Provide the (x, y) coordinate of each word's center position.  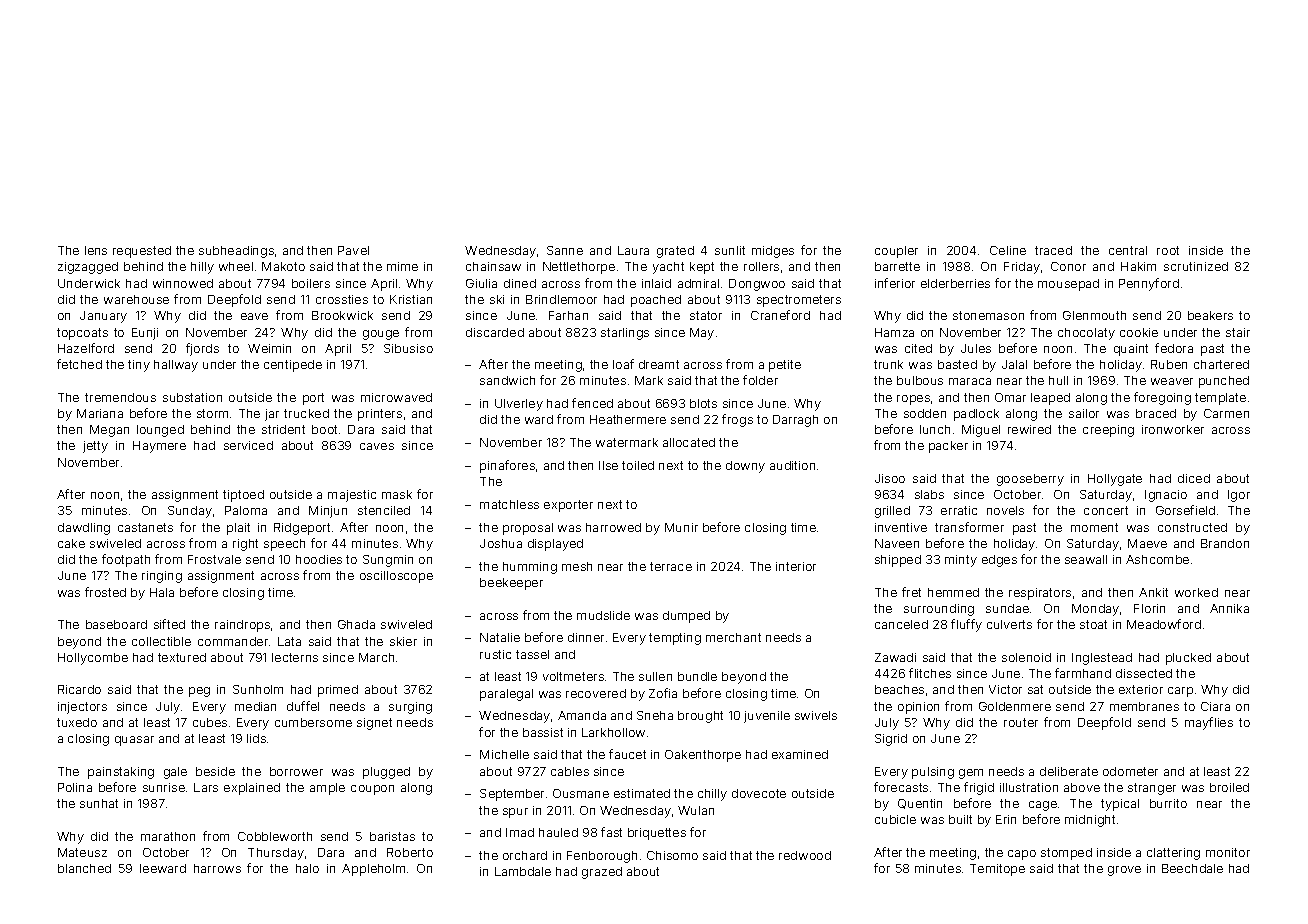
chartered (1221, 364)
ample (327, 789)
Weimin (269, 348)
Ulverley (519, 405)
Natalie (500, 637)
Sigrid (891, 740)
